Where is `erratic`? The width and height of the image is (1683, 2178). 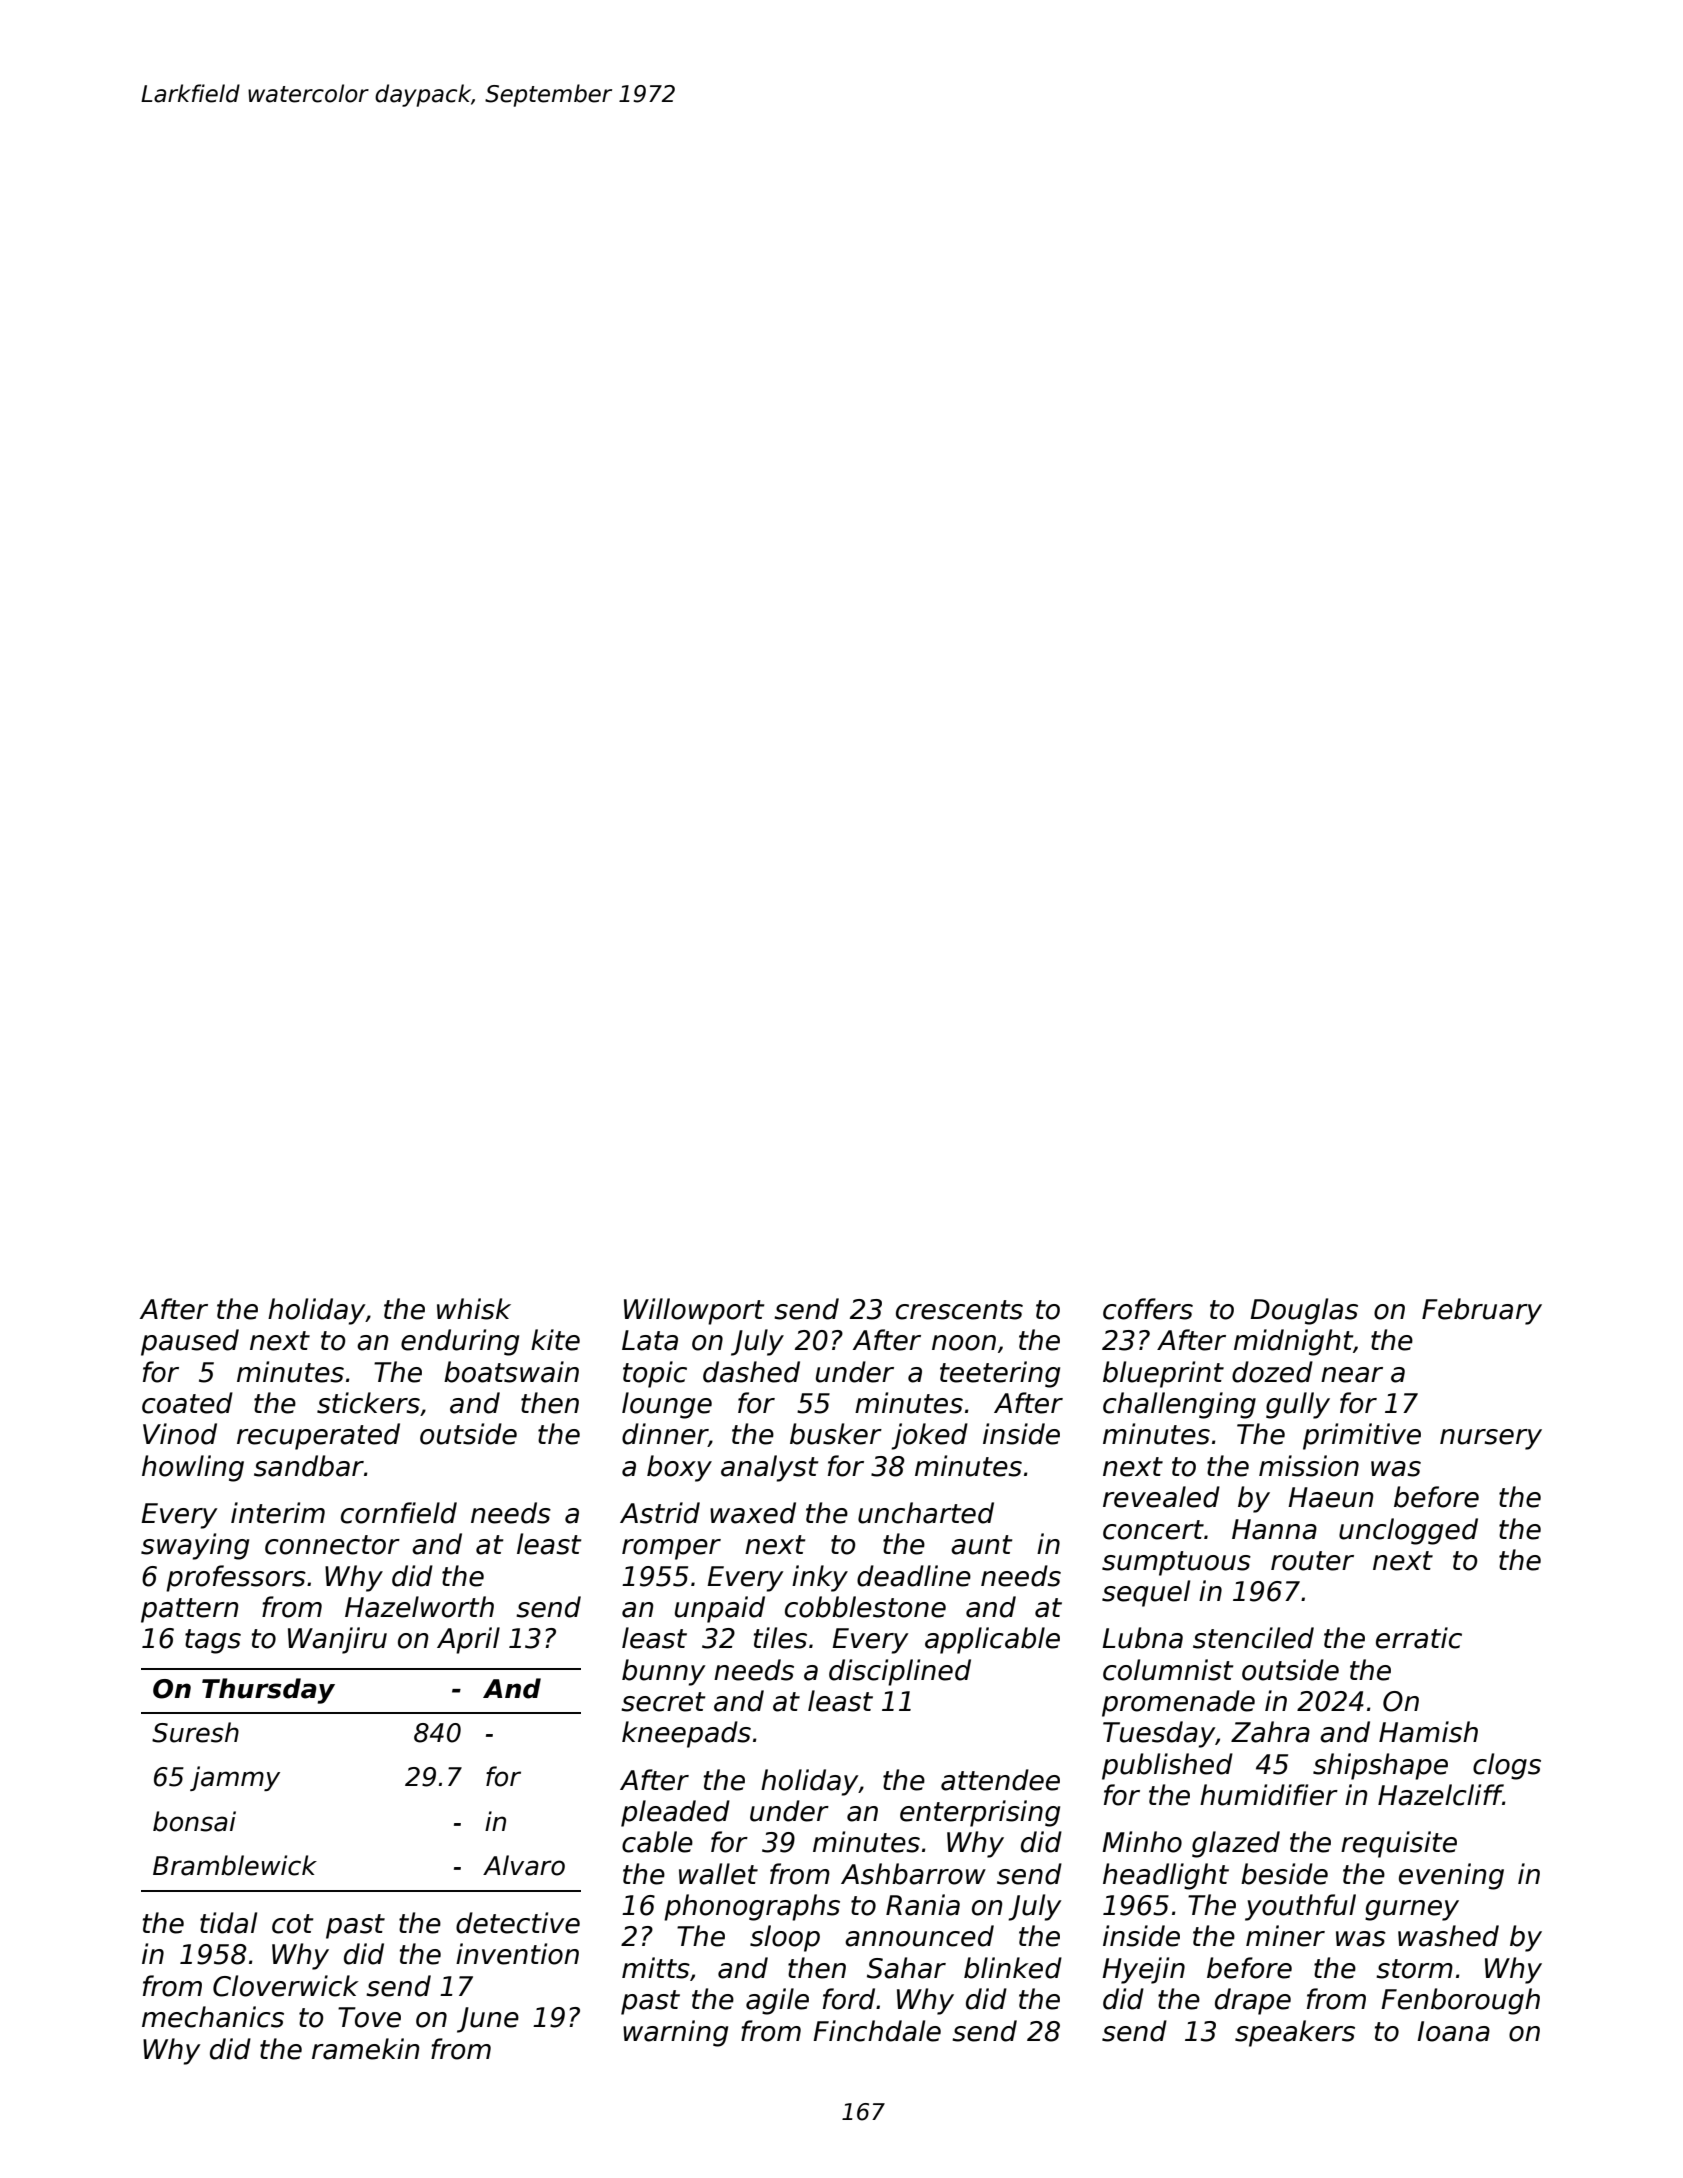 erratic is located at coordinates (1419, 1638).
